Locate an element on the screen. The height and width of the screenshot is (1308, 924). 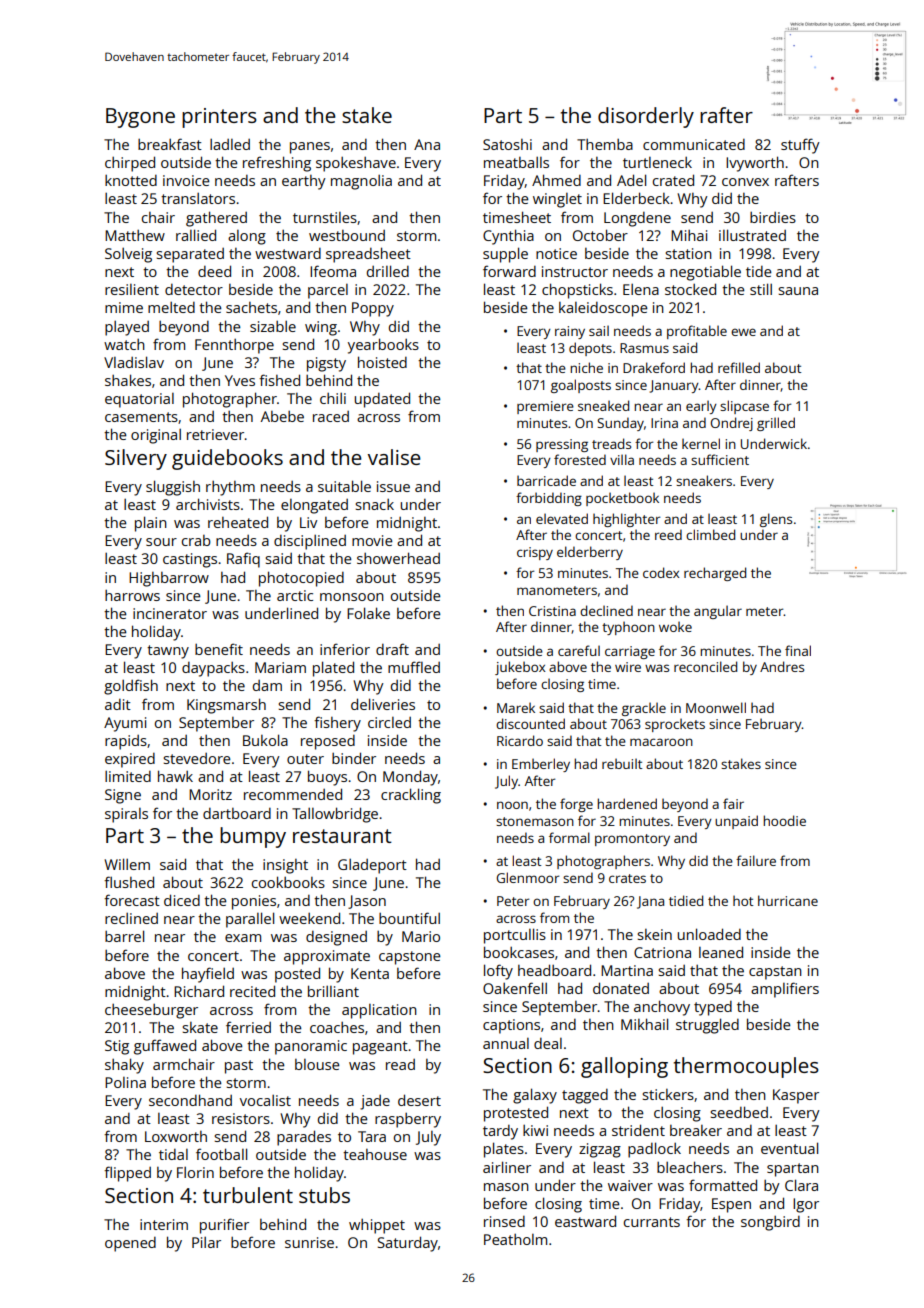
inferior is located at coordinates (345, 649).
